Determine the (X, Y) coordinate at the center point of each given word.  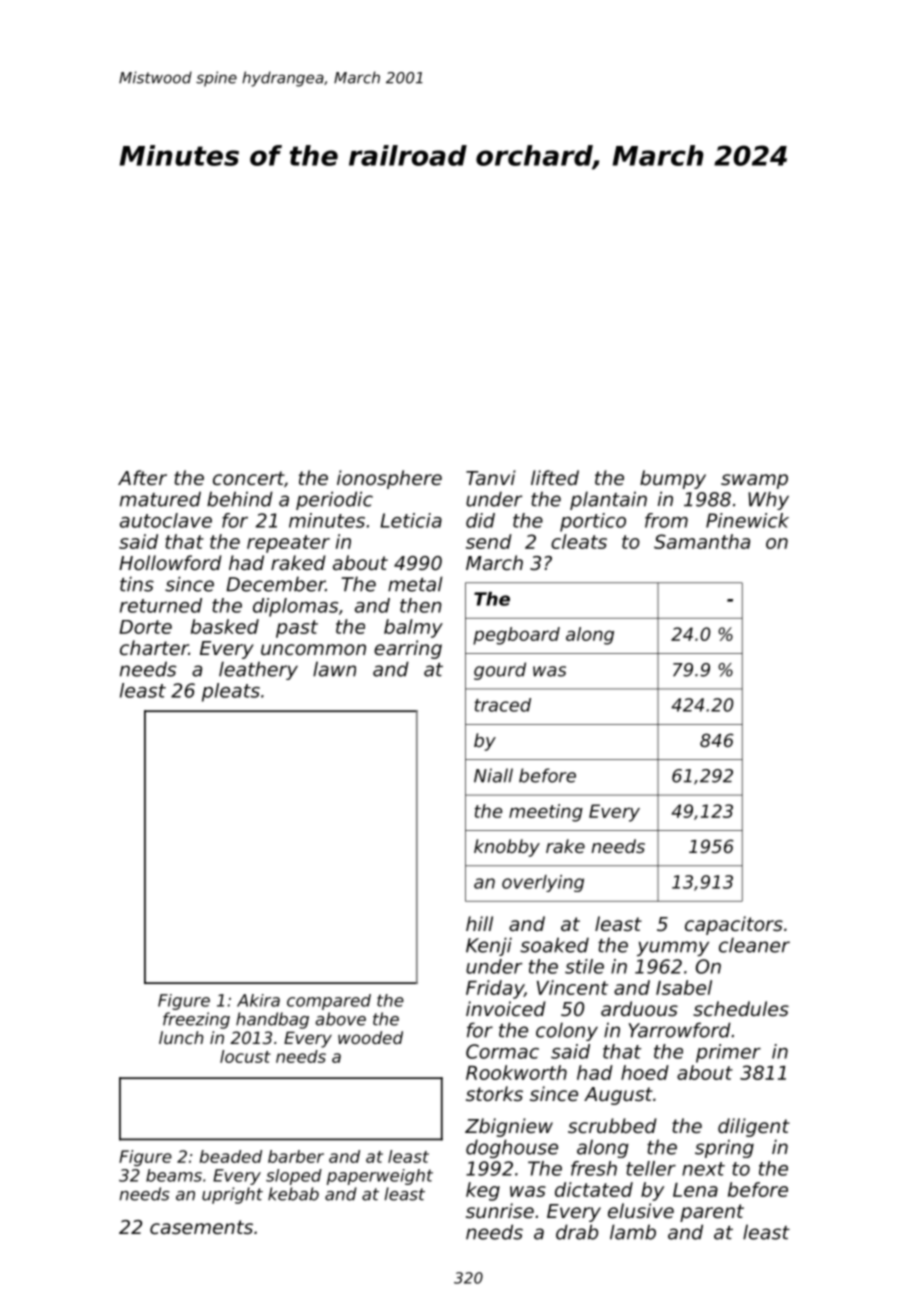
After (142, 477)
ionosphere (389, 479)
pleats (231, 692)
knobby (507, 848)
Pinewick (747, 520)
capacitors (734, 925)
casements (201, 1227)
